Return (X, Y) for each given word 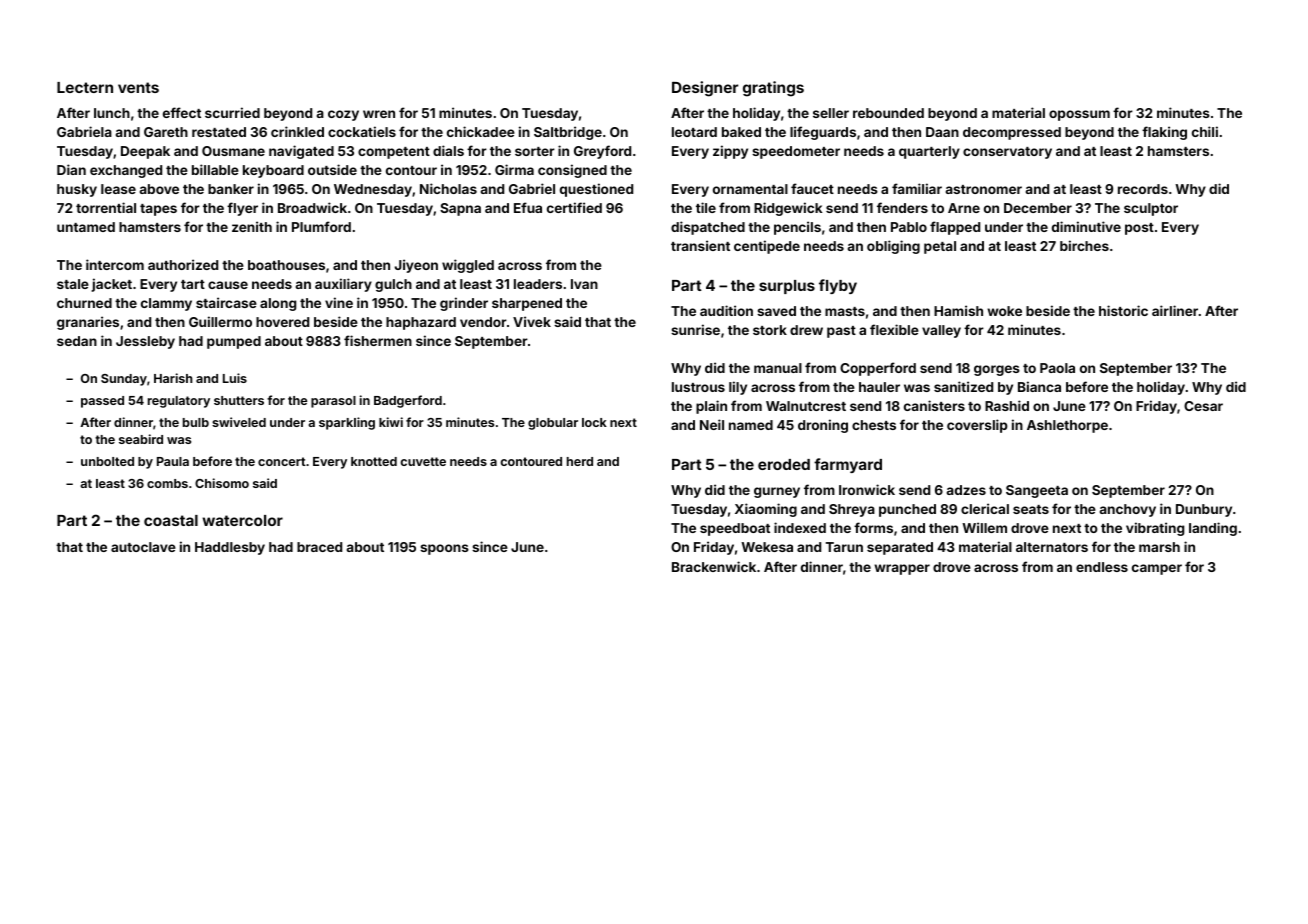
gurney (777, 492)
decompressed (1012, 133)
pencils (797, 228)
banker (231, 189)
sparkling (347, 423)
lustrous (698, 387)
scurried (232, 112)
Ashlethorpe (1067, 426)
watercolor (242, 520)
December (1038, 208)
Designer (705, 89)
